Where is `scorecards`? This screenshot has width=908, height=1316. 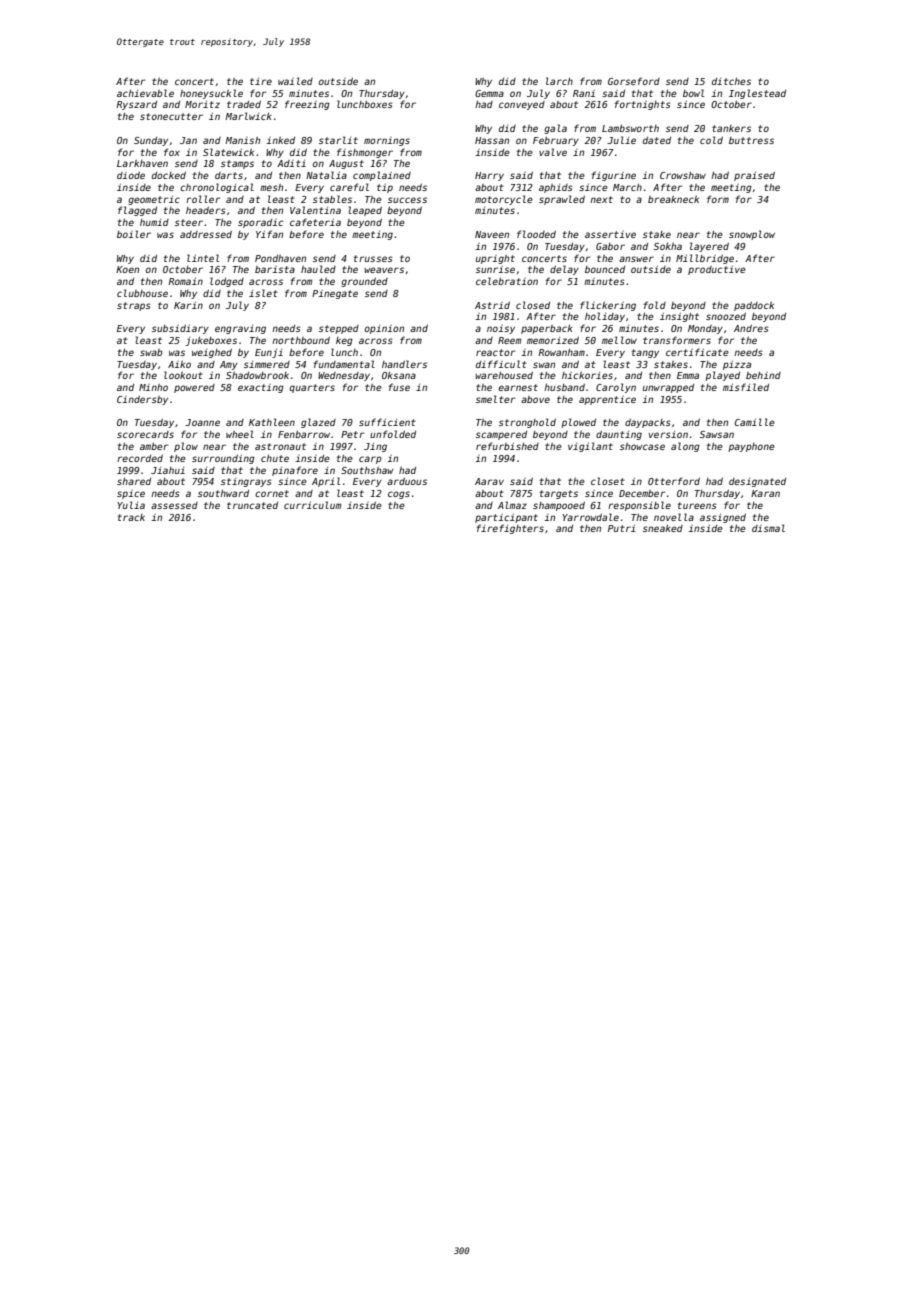 scorecards is located at coordinates (145, 434).
